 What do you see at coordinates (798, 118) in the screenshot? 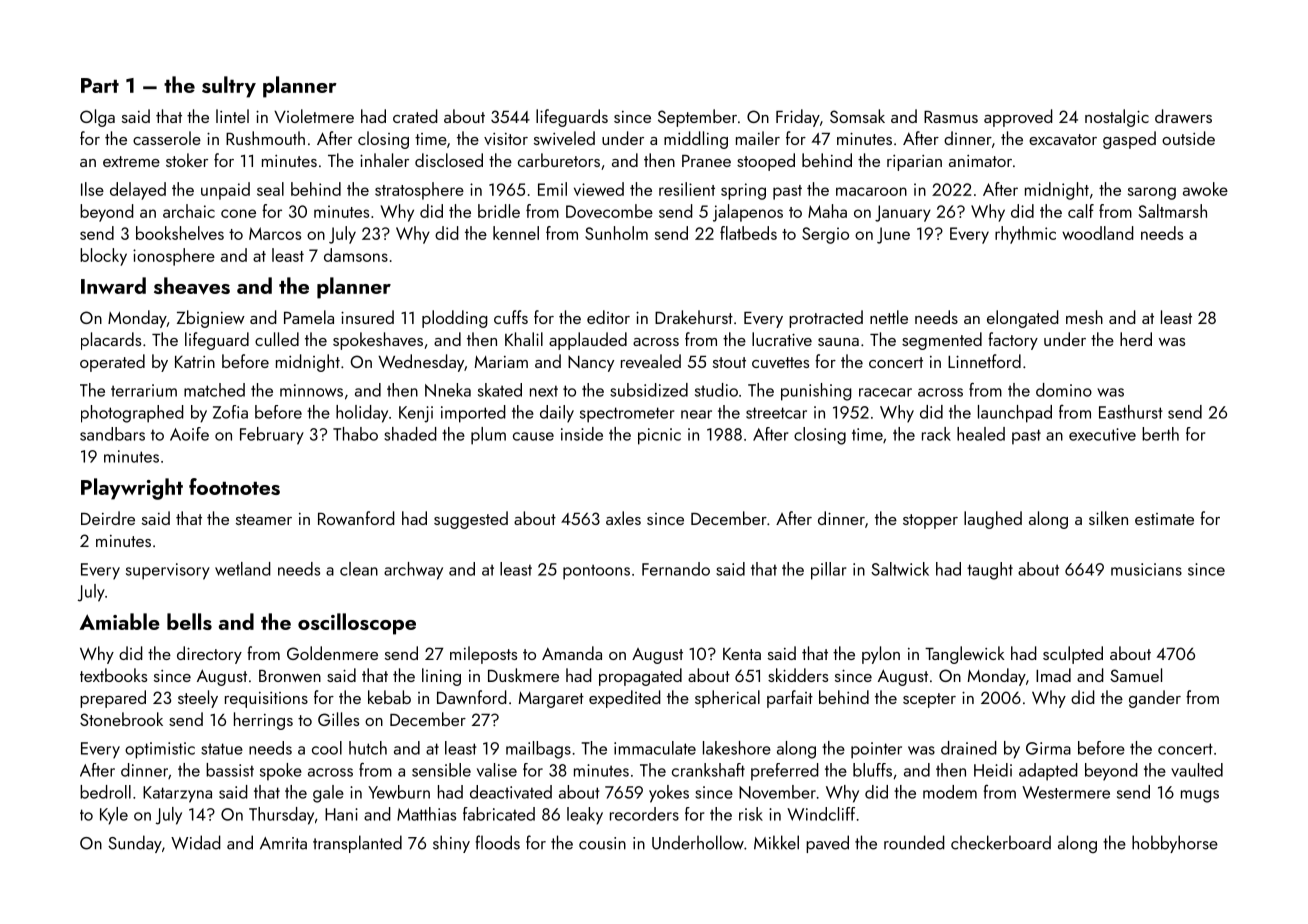
I see `Friday` at bounding box center [798, 118].
